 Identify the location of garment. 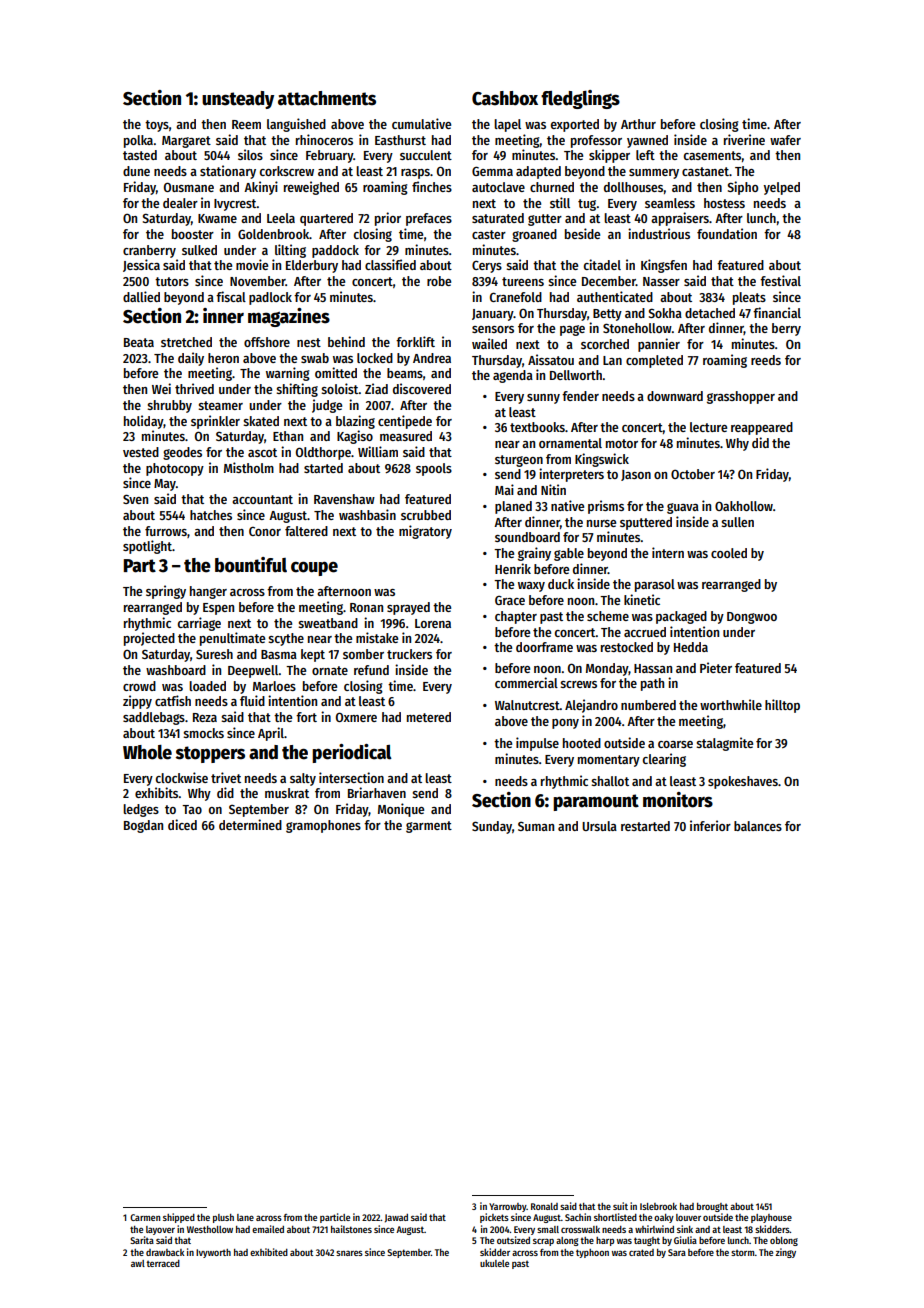
(429, 827).
